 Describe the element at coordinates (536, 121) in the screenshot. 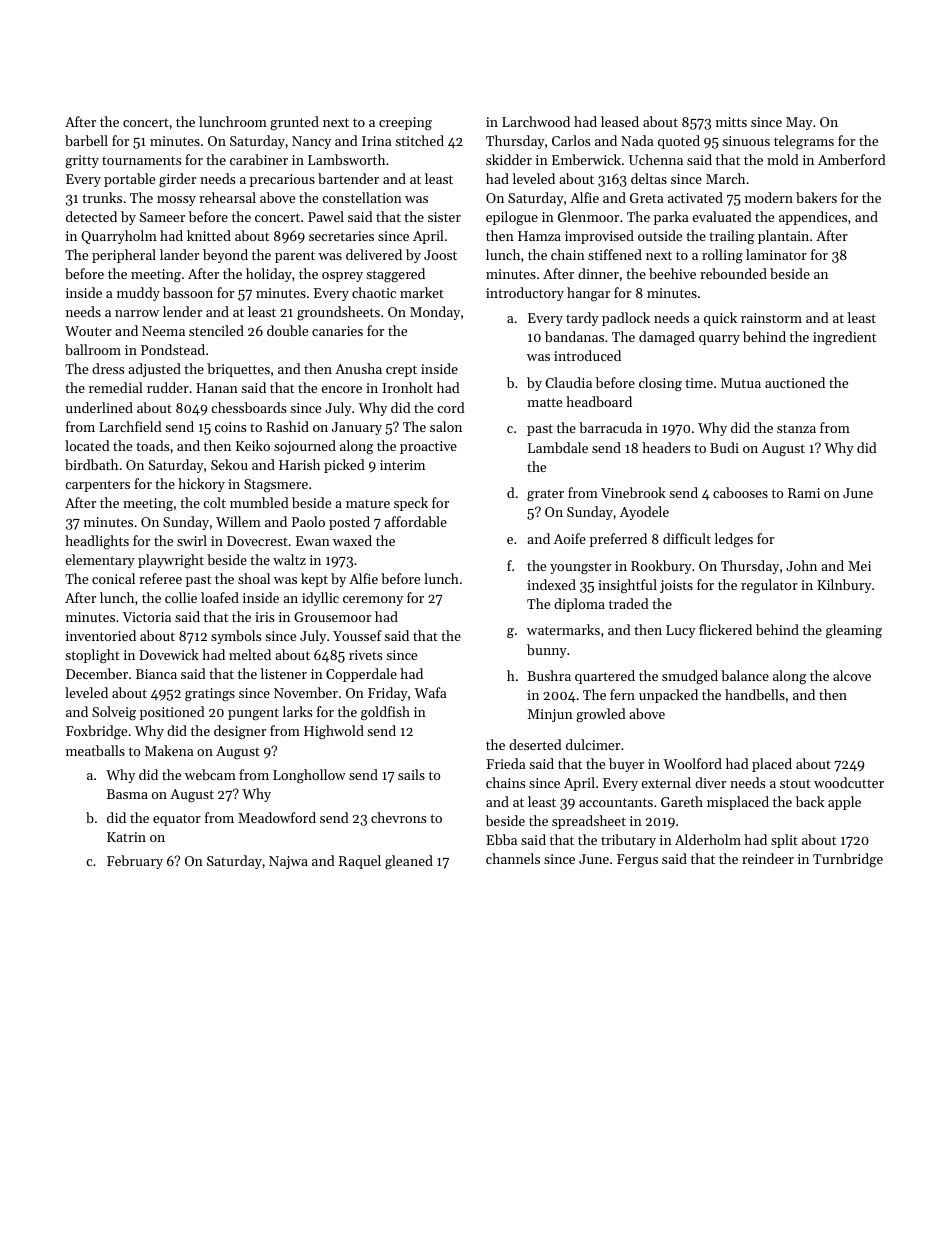

I see `Larchwood` at that location.
